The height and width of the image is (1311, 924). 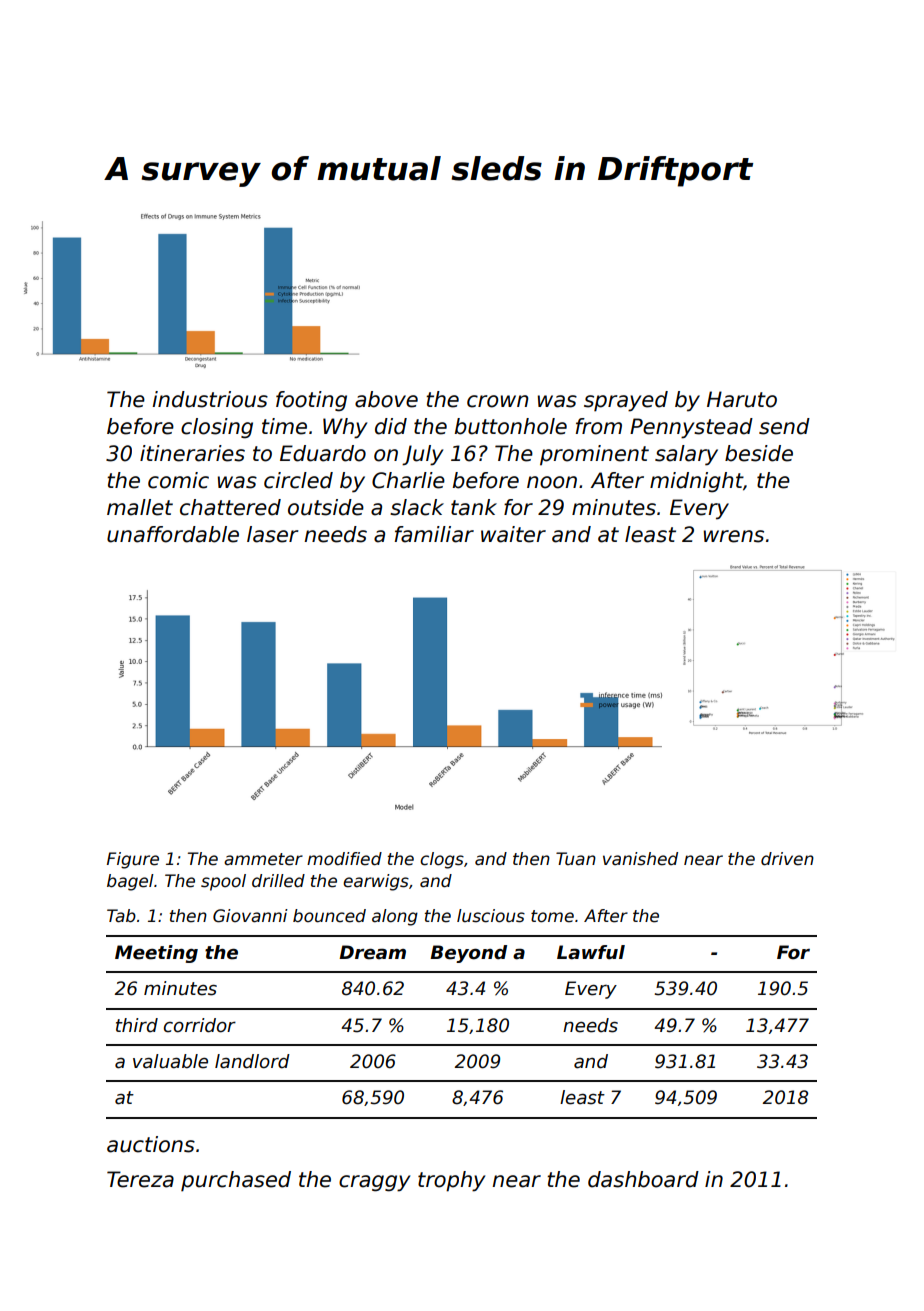 I want to click on purchased, so click(x=236, y=1181).
